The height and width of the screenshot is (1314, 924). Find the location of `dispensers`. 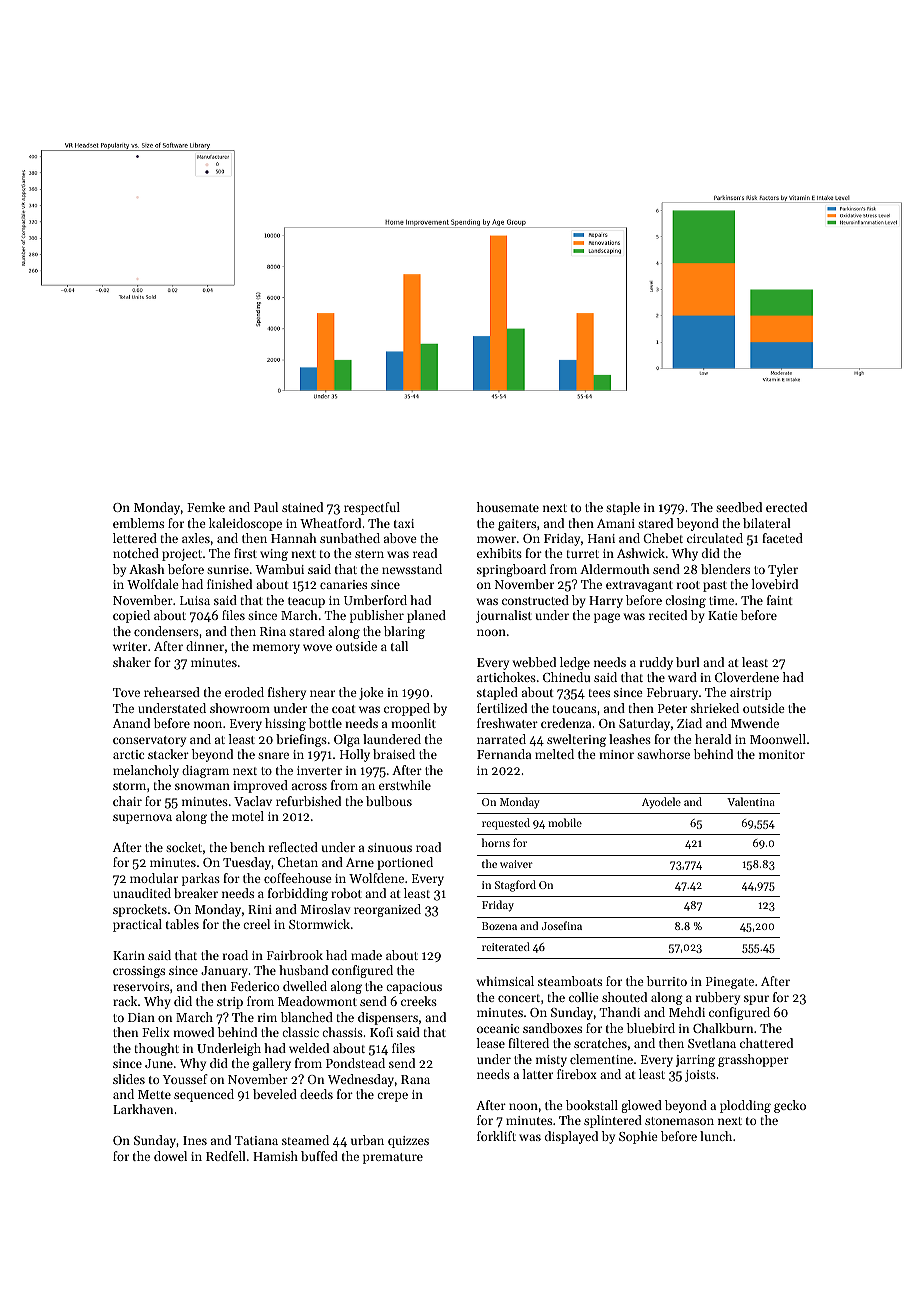

dispensers is located at coordinates (388, 1018).
